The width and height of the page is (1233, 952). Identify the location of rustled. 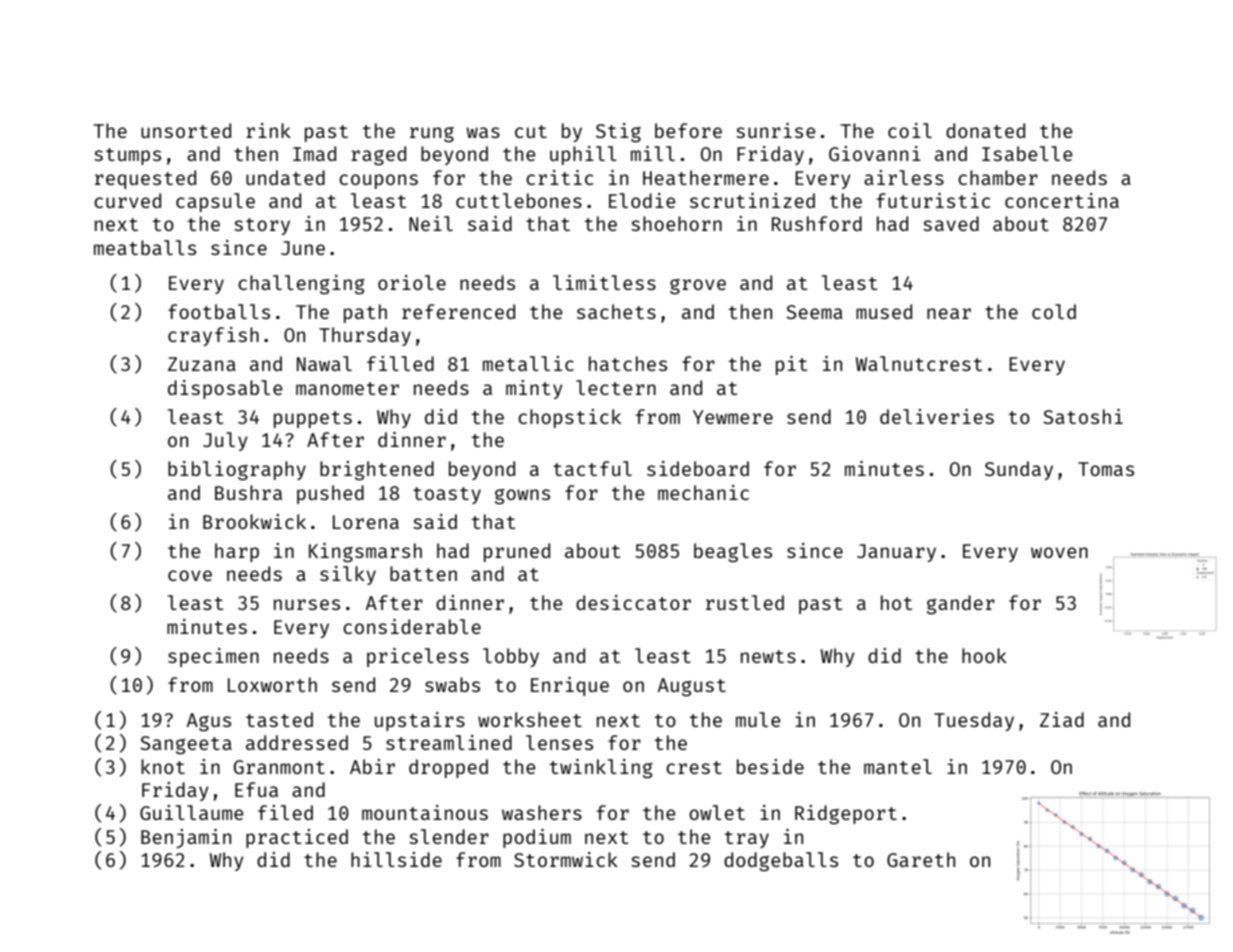
(745, 602).
